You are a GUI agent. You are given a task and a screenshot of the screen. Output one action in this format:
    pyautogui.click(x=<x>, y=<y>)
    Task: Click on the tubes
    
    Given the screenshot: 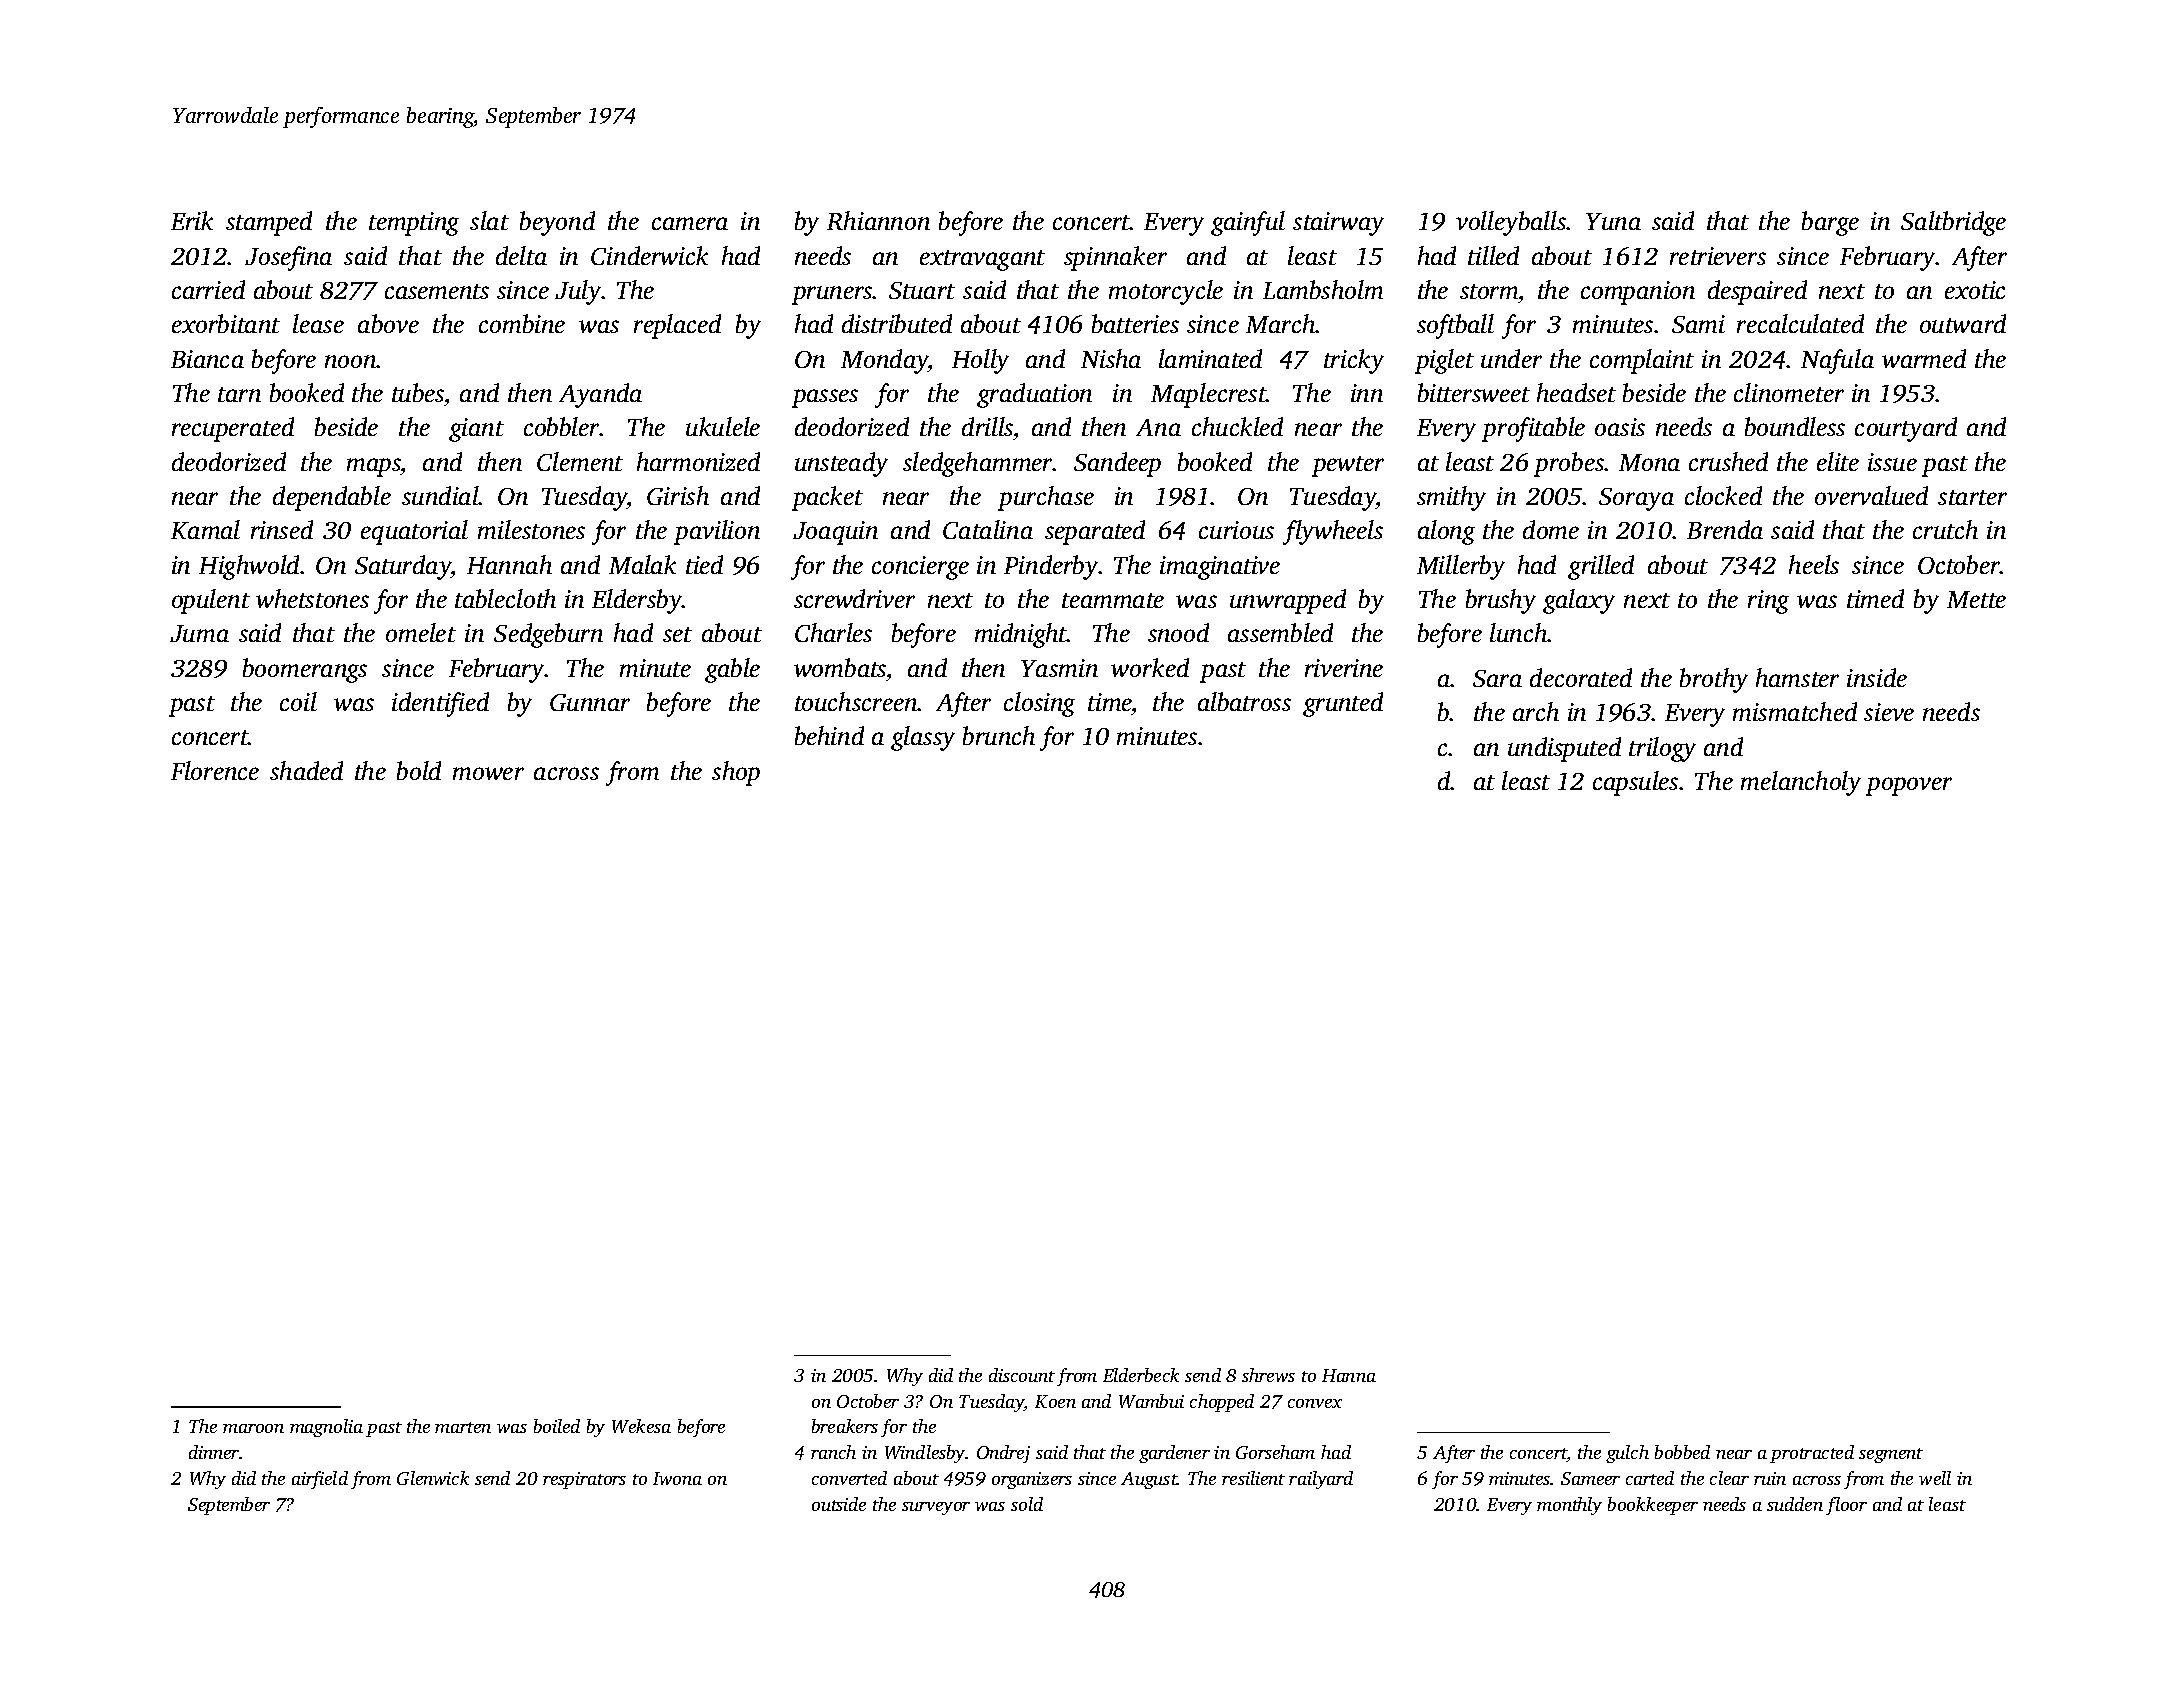 What is the action you would take?
    pyautogui.click(x=418, y=392)
